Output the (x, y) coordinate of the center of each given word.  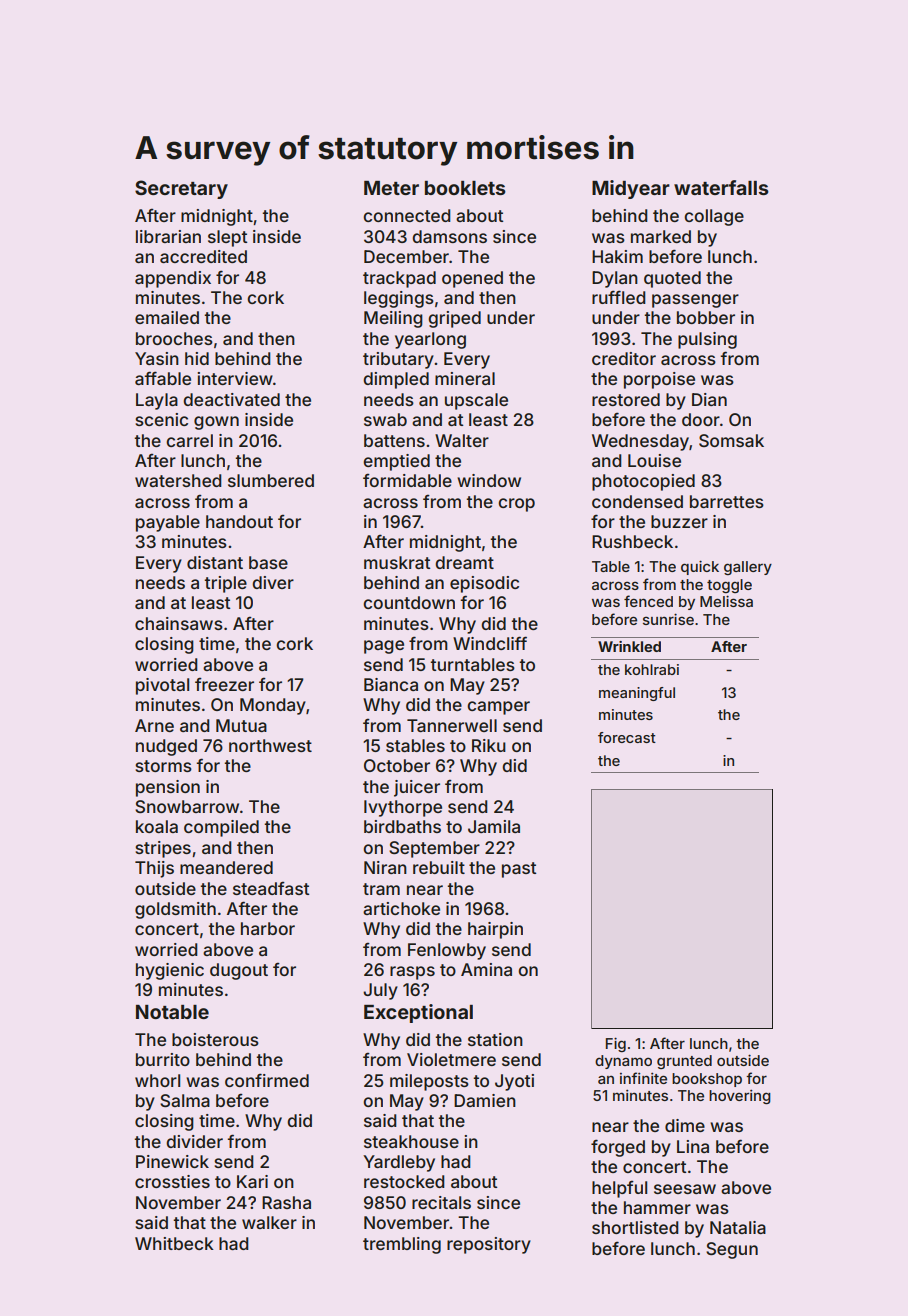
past (519, 870)
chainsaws (179, 623)
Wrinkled (629, 646)
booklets (465, 188)
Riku (489, 745)
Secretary (181, 189)
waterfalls (721, 187)
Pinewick (172, 1161)
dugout (239, 971)
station (495, 1039)
